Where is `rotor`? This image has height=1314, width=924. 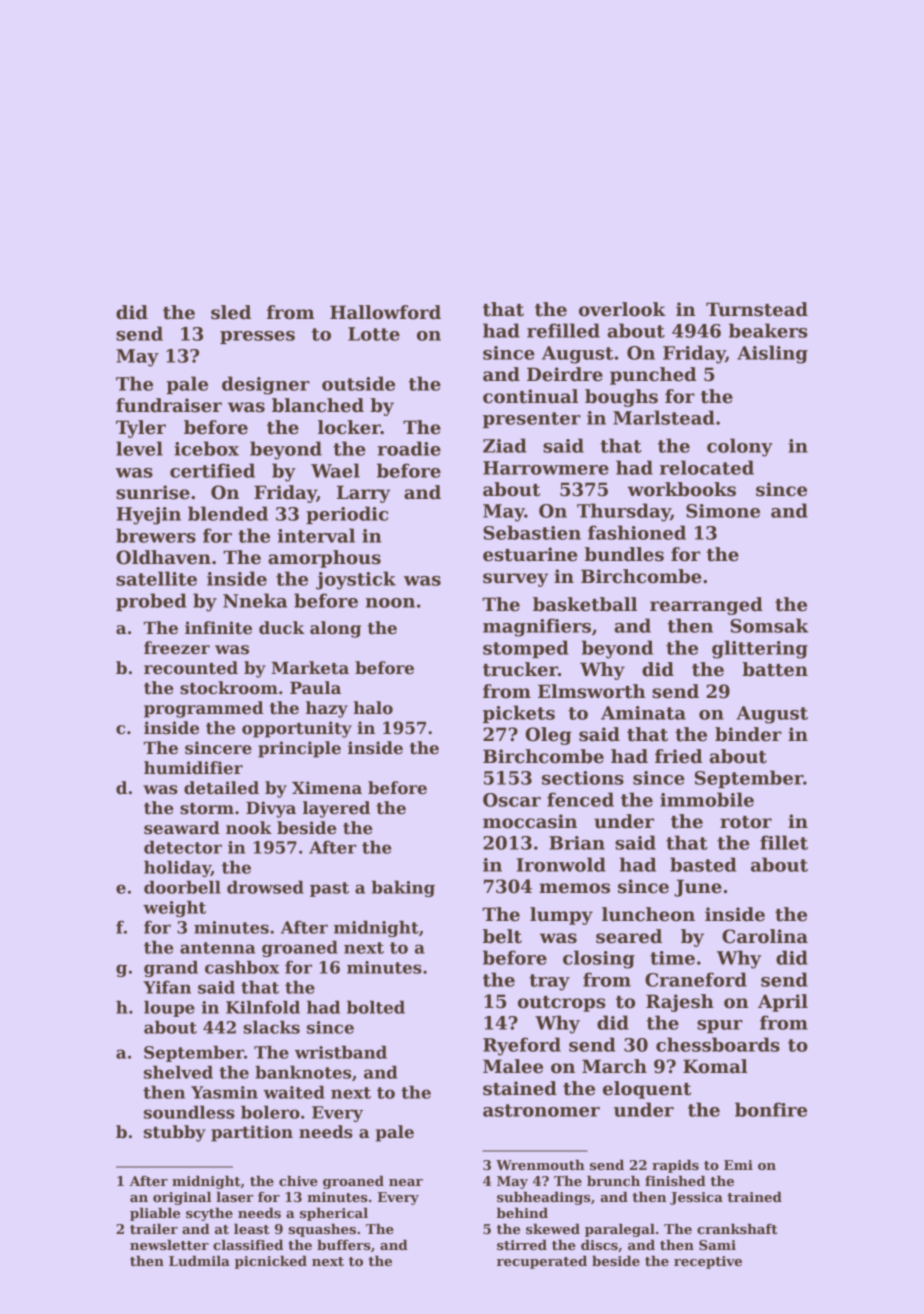 rotor is located at coordinates (746, 822).
